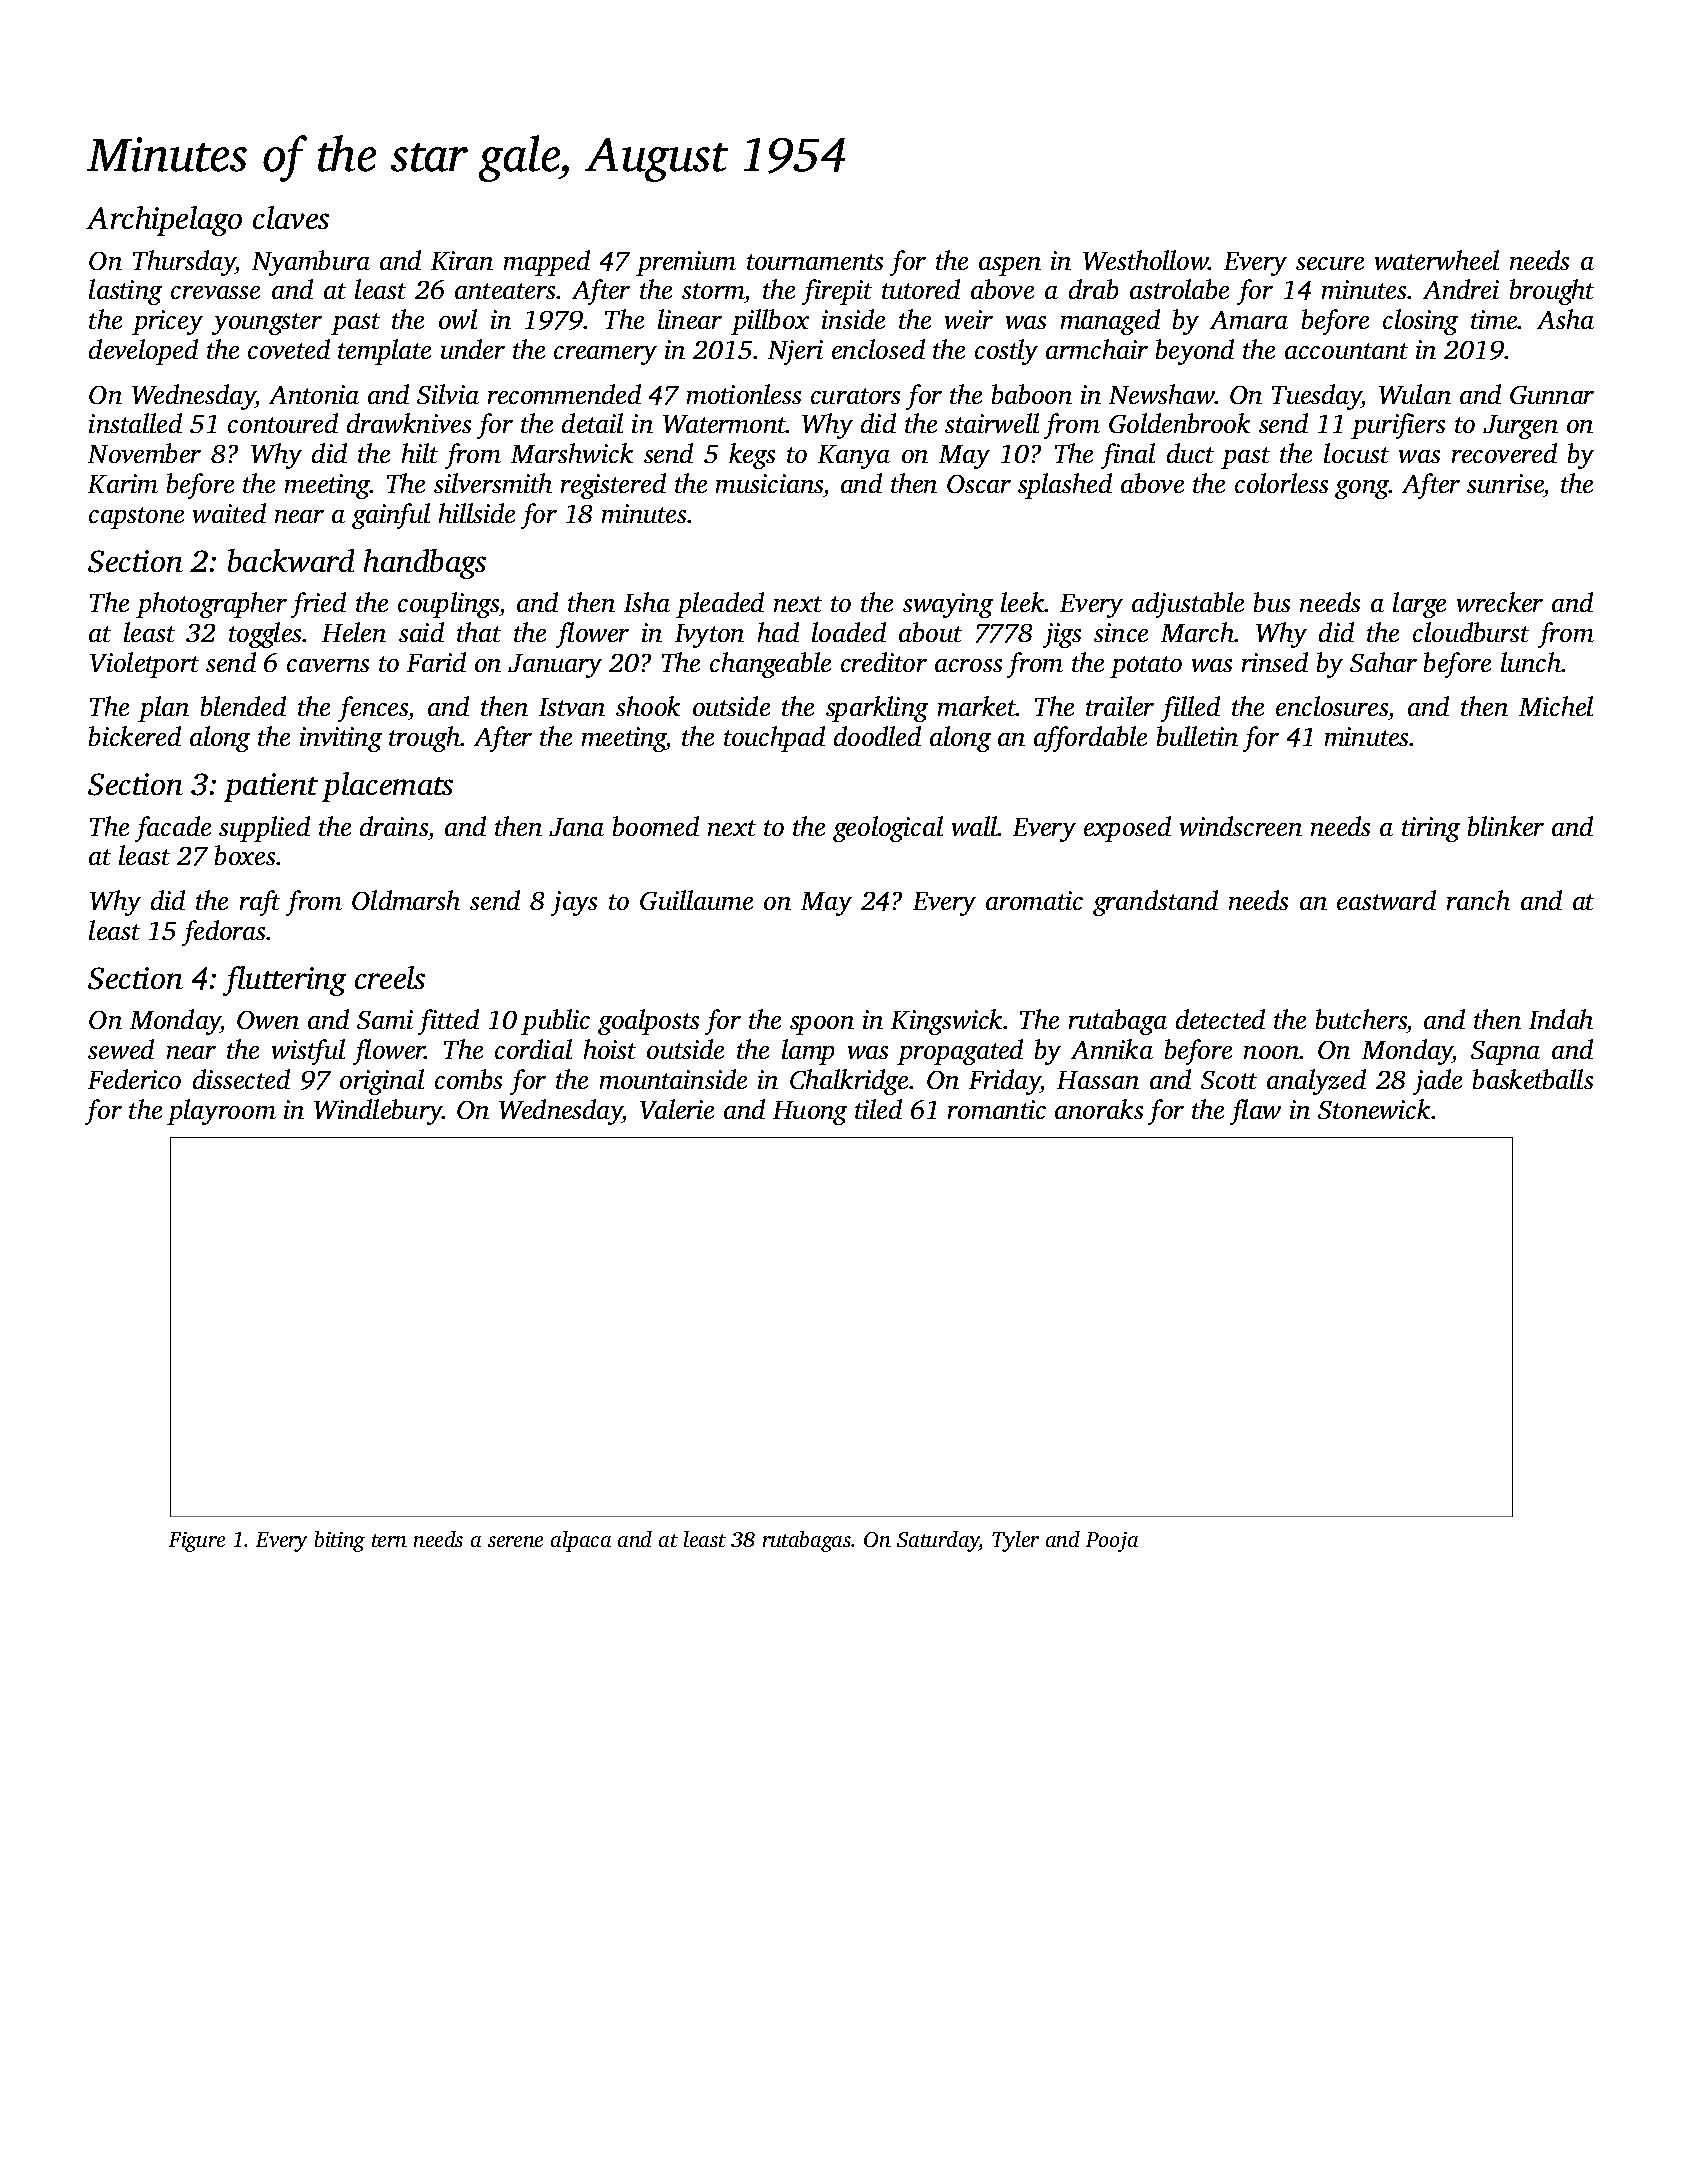 Image resolution: width=1683 pixels, height=2178 pixels. What do you see at coordinates (164, 221) in the screenshot?
I see `Archipelago` at bounding box center [164, 221].
